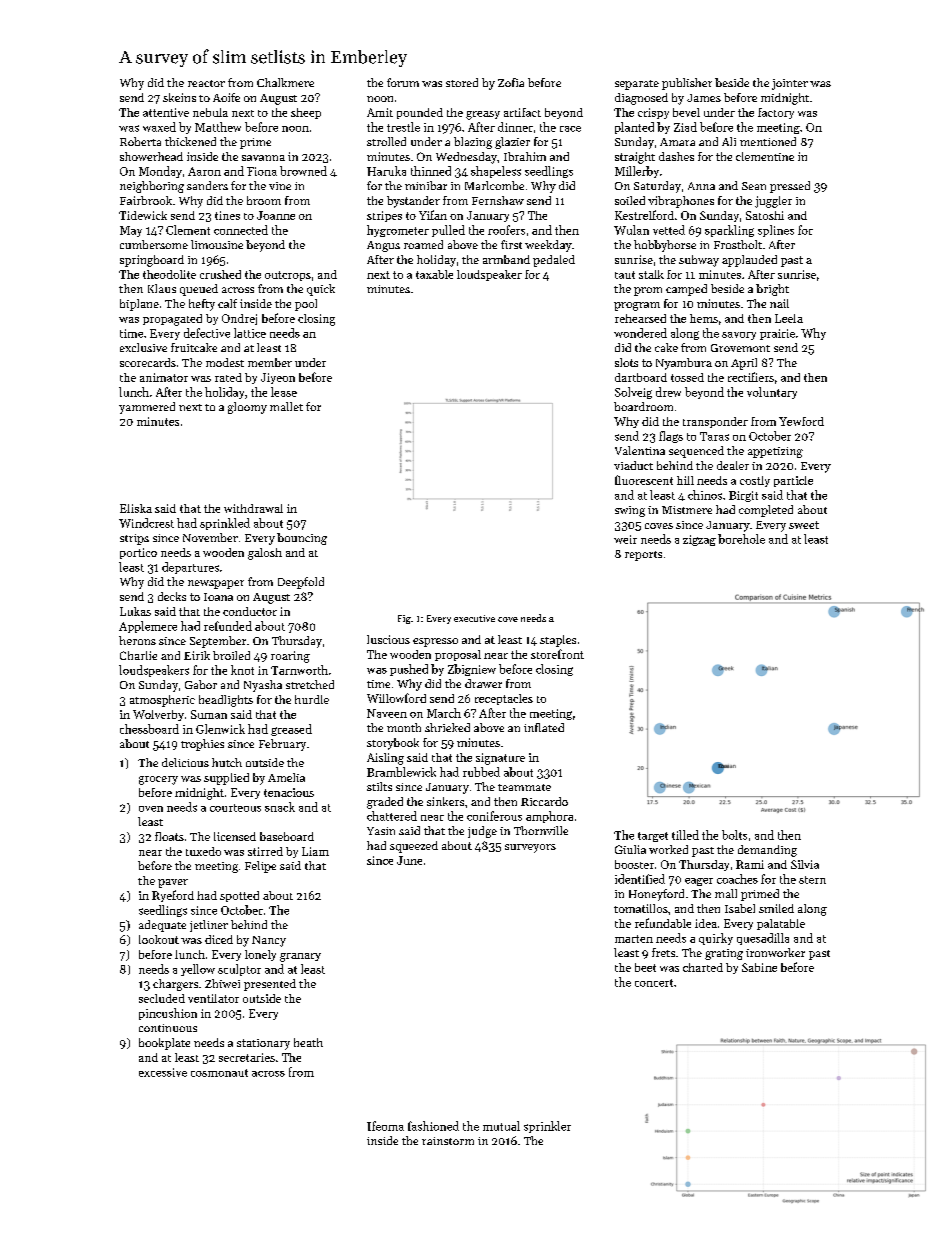 This page has height=1233, width=952. Describe the element at coordinates (699, 261) in the page. I see `subway` at that location.
